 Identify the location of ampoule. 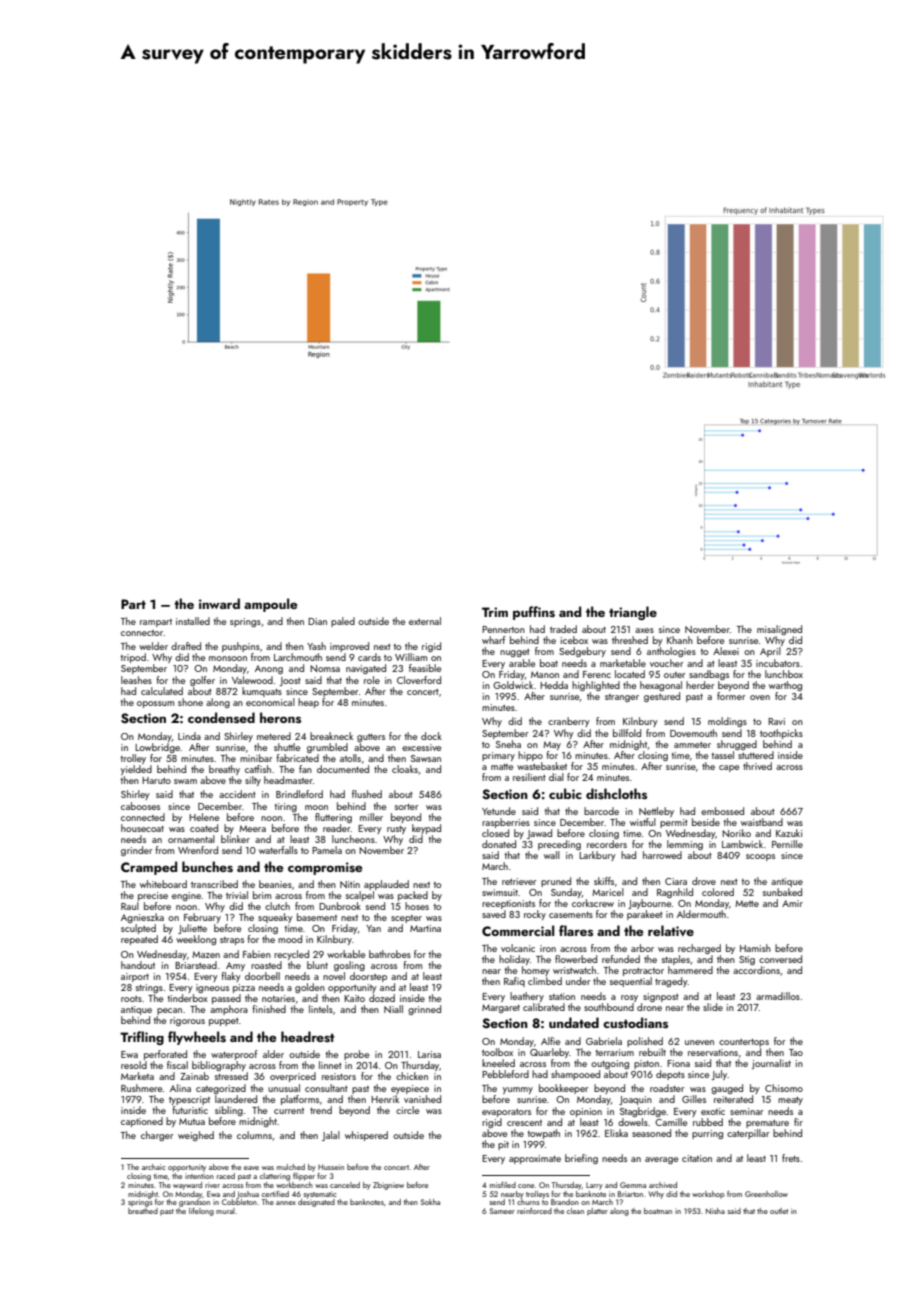
(270, 605).
